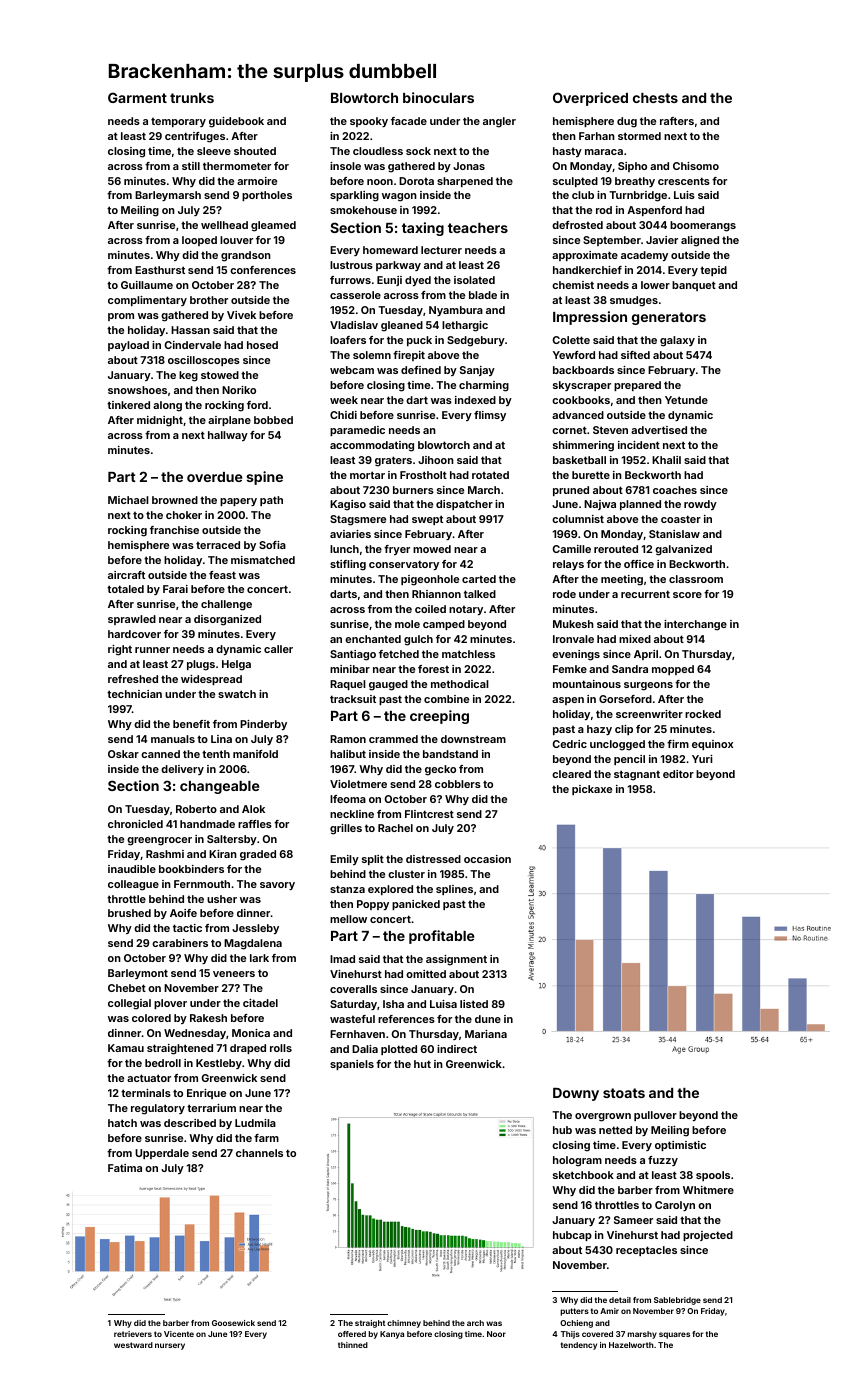  I want to click on Noor, so click(496, 1334).
